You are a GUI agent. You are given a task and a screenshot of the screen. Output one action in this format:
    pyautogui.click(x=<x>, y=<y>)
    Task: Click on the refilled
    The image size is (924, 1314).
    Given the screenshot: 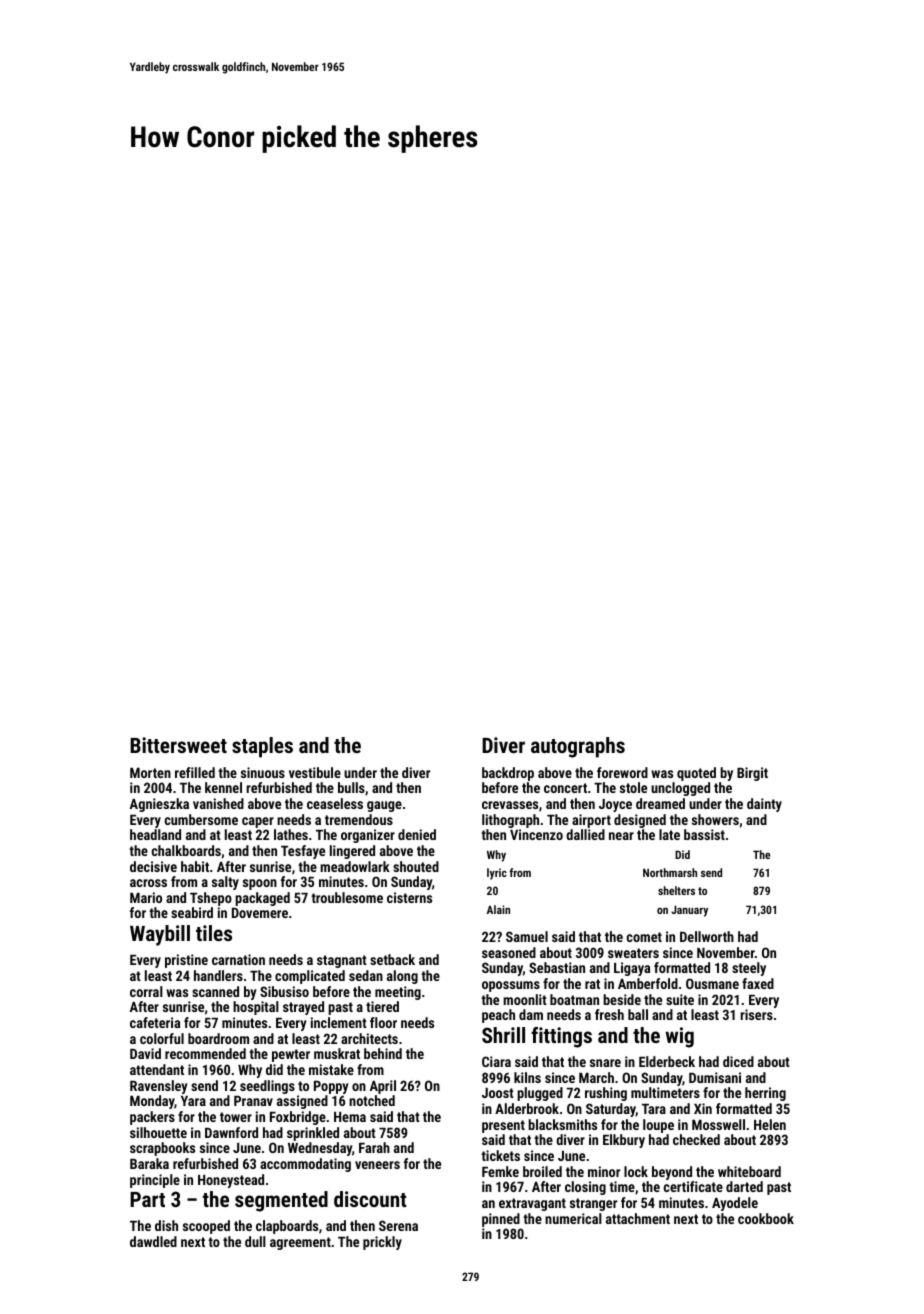 What is the action you would take?
    pyautogui.click(x=195, y=772)
